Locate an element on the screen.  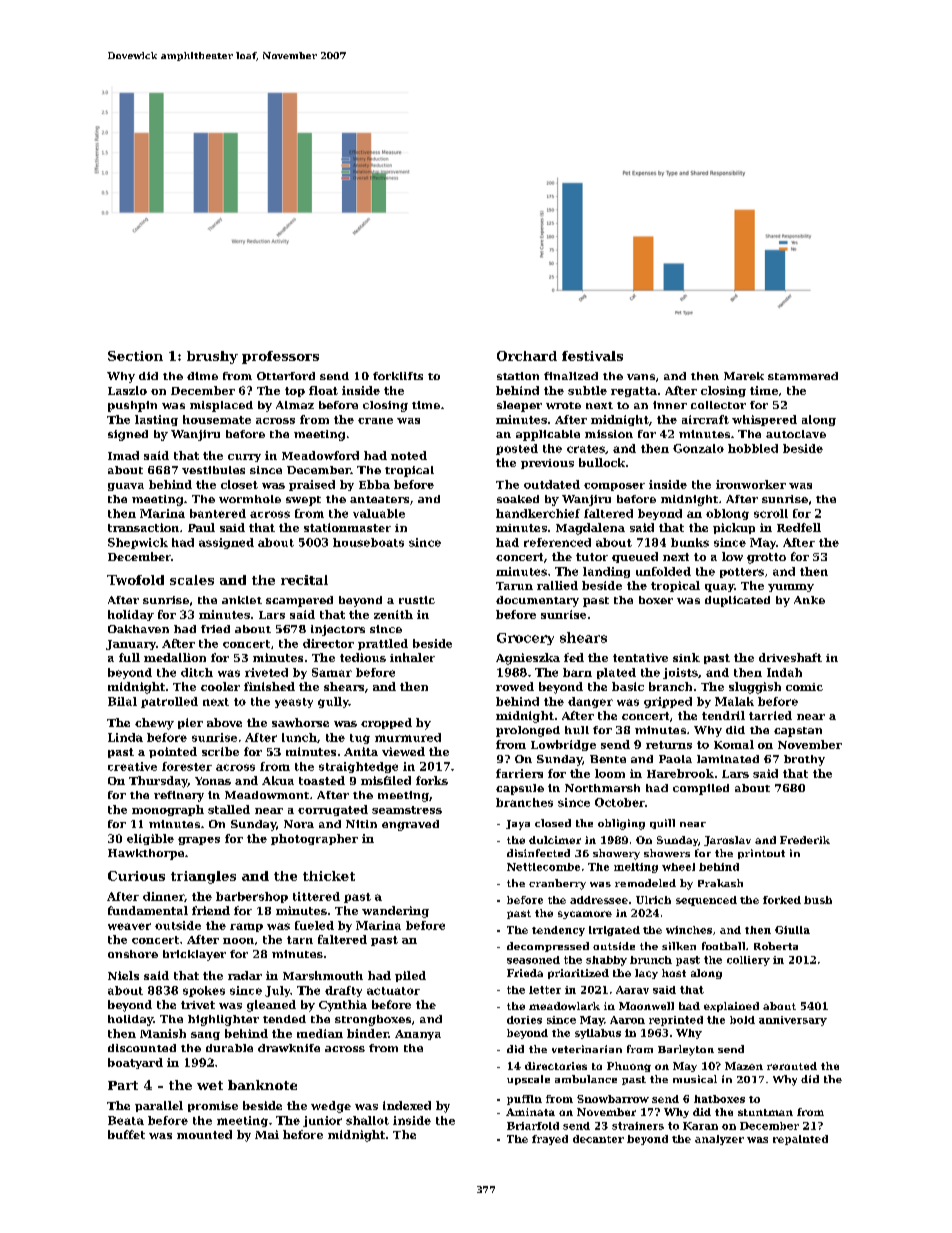
bullock is located at coordinates (602, 462).
